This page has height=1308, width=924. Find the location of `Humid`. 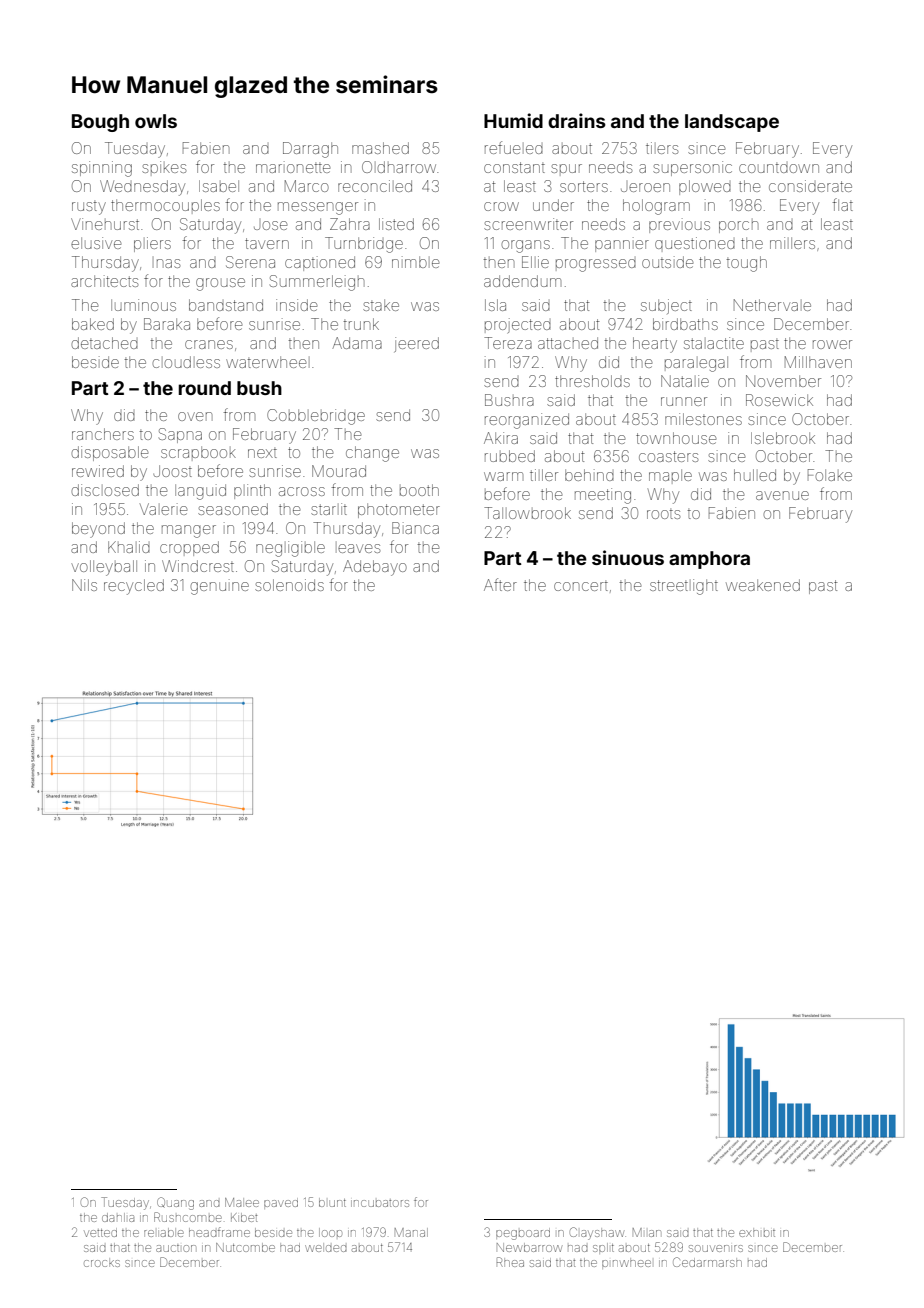

Humid is located at coordinates (513, 120).
